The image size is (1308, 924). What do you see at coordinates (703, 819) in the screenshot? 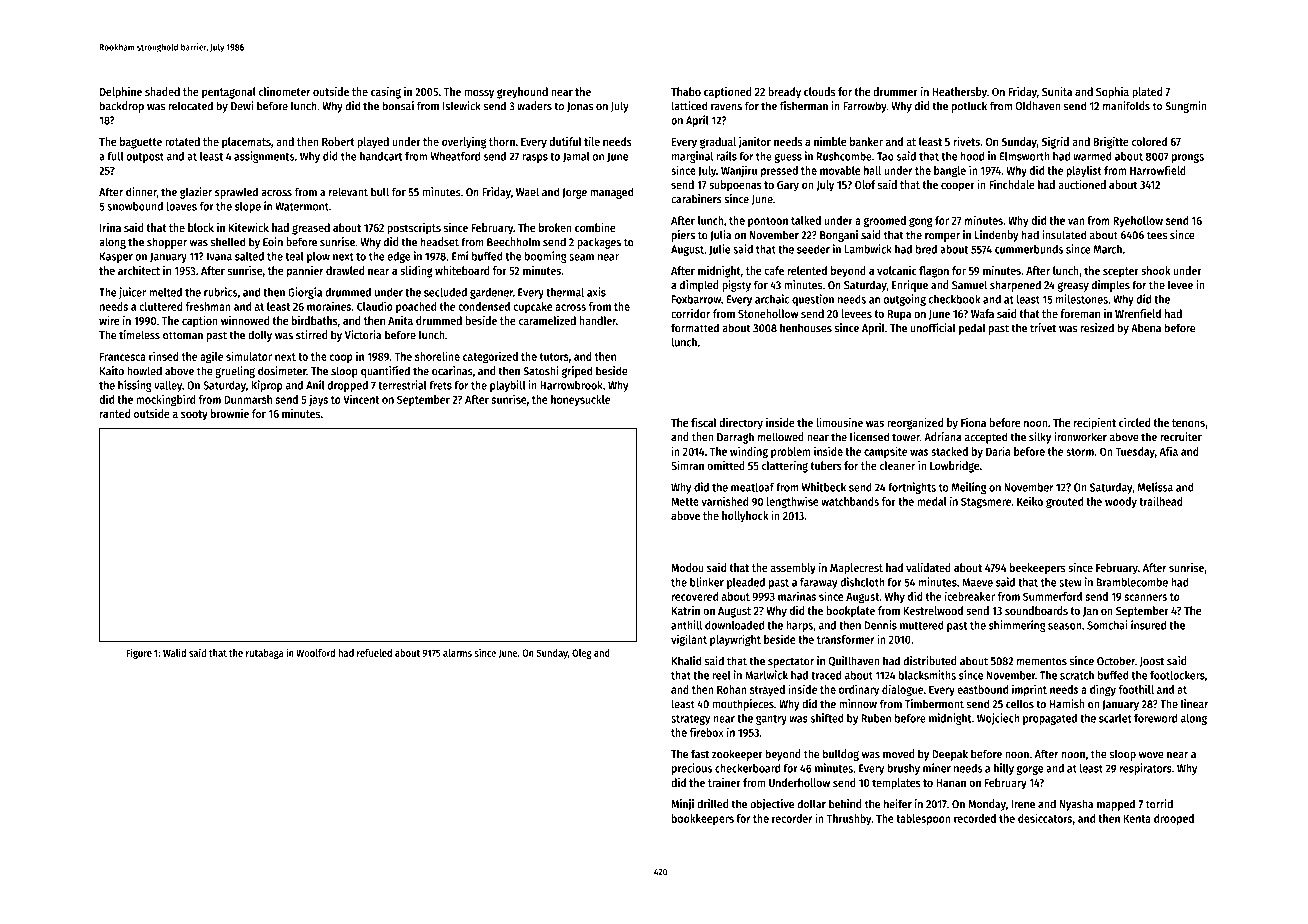
I see `bookkeepers` at bounding box center [703, 819].
